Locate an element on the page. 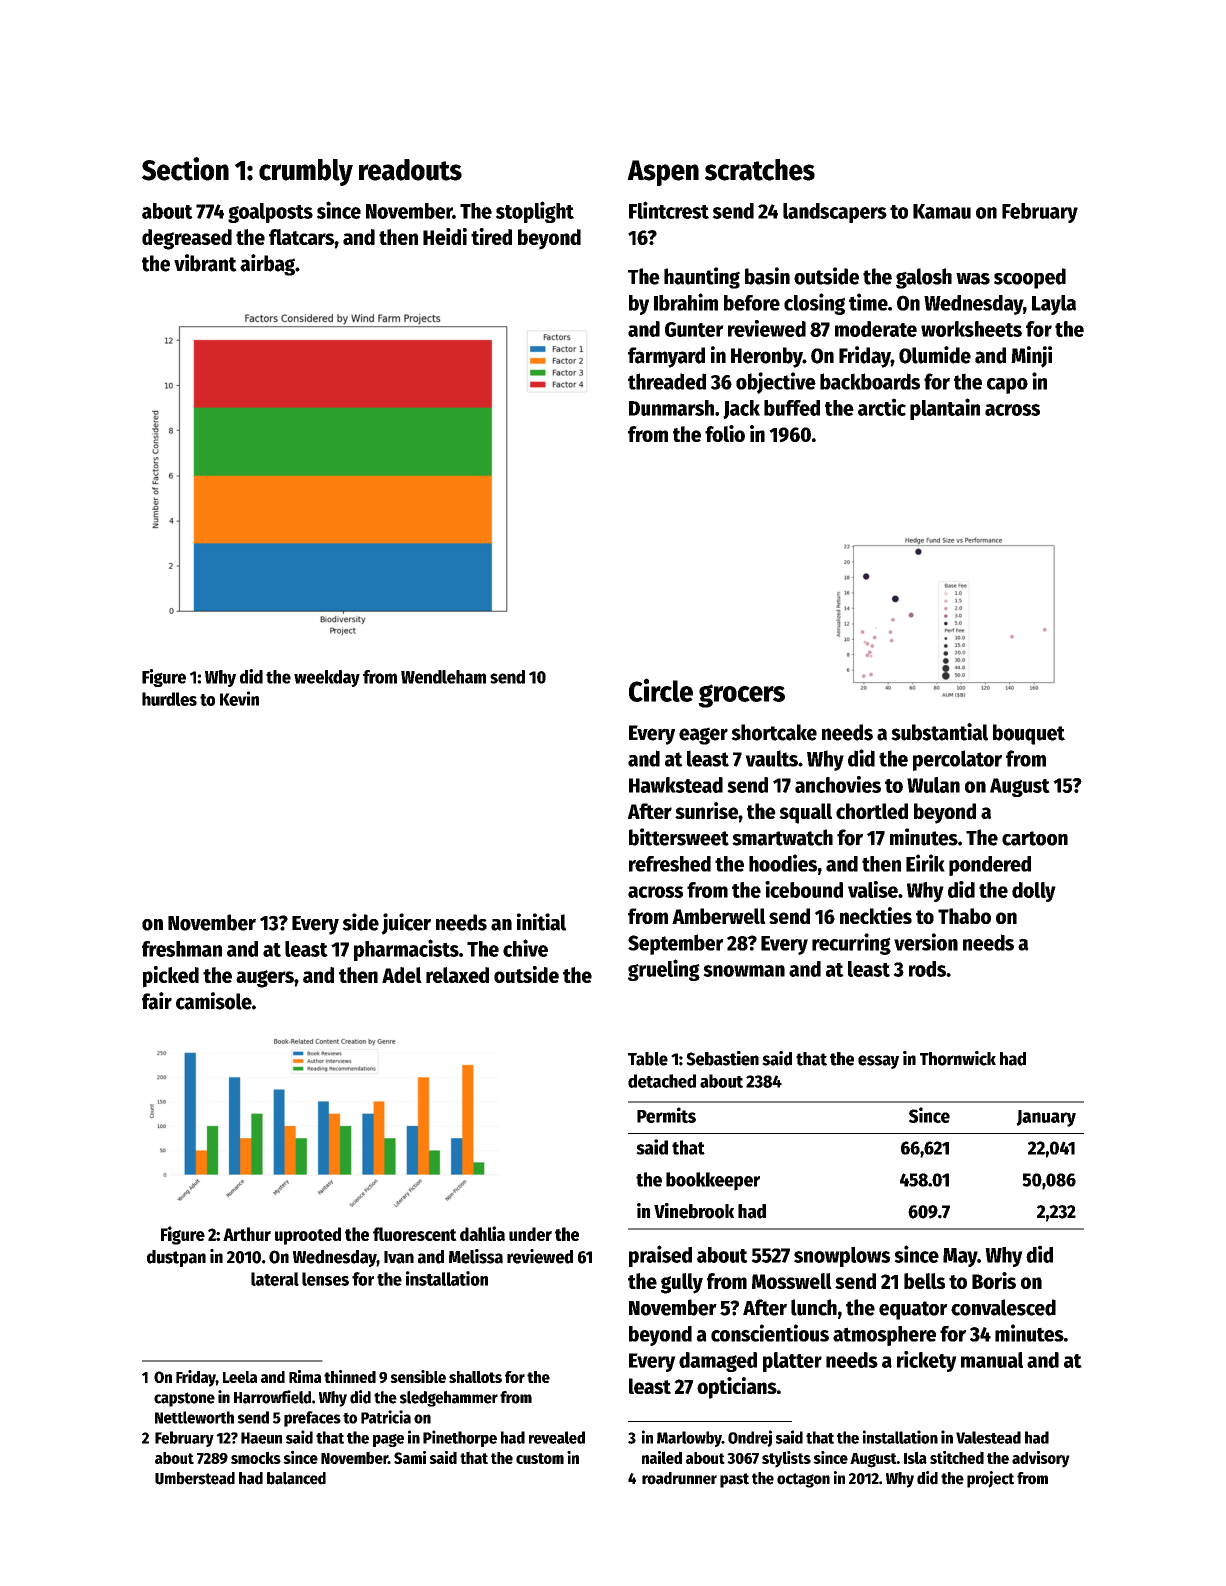  Minji is located at coordinates (1031, 357).
